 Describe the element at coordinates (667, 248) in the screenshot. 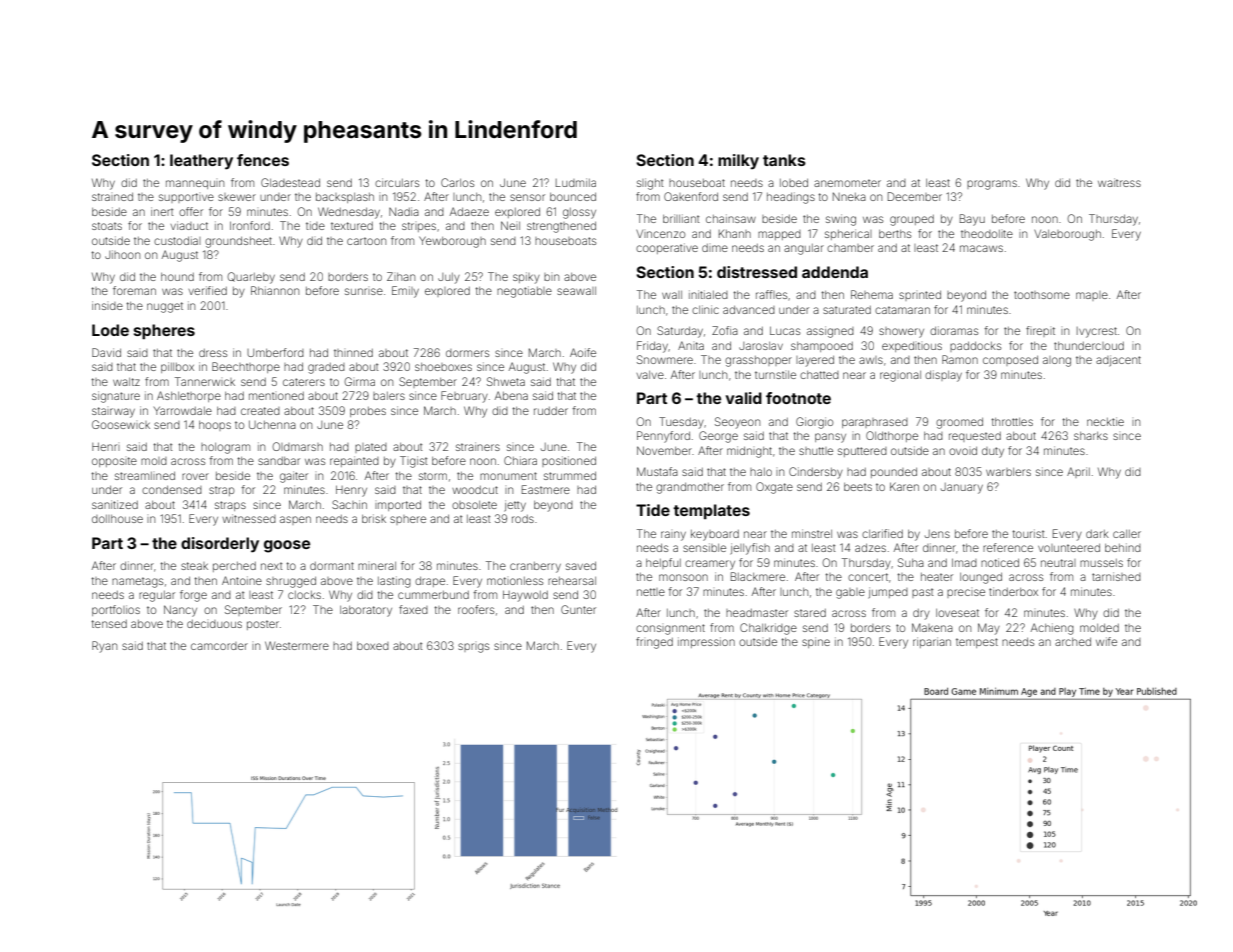

I see `cooperative` at that location.
